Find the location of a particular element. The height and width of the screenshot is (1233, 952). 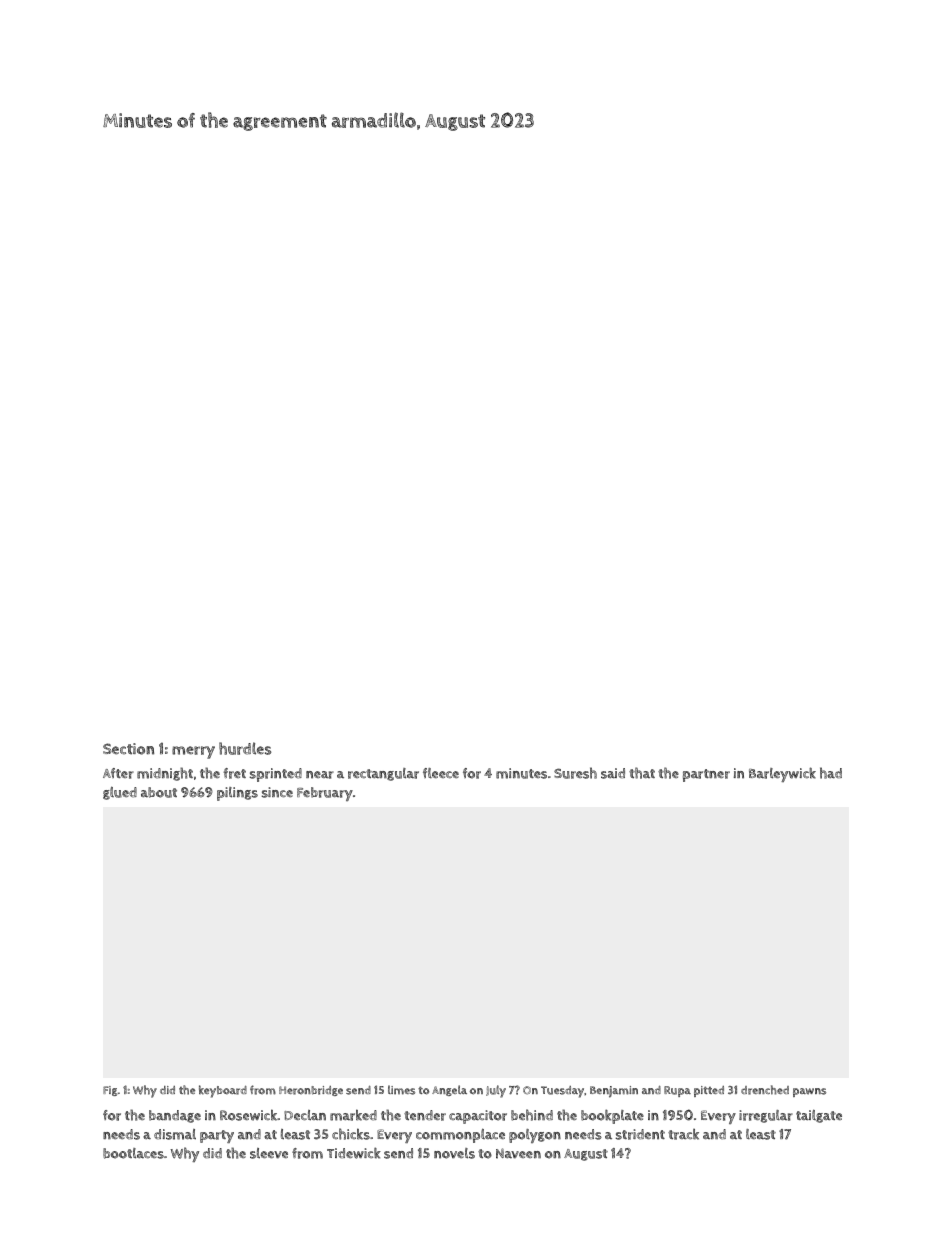

keyboard is located at coordinates (223, 1091).
